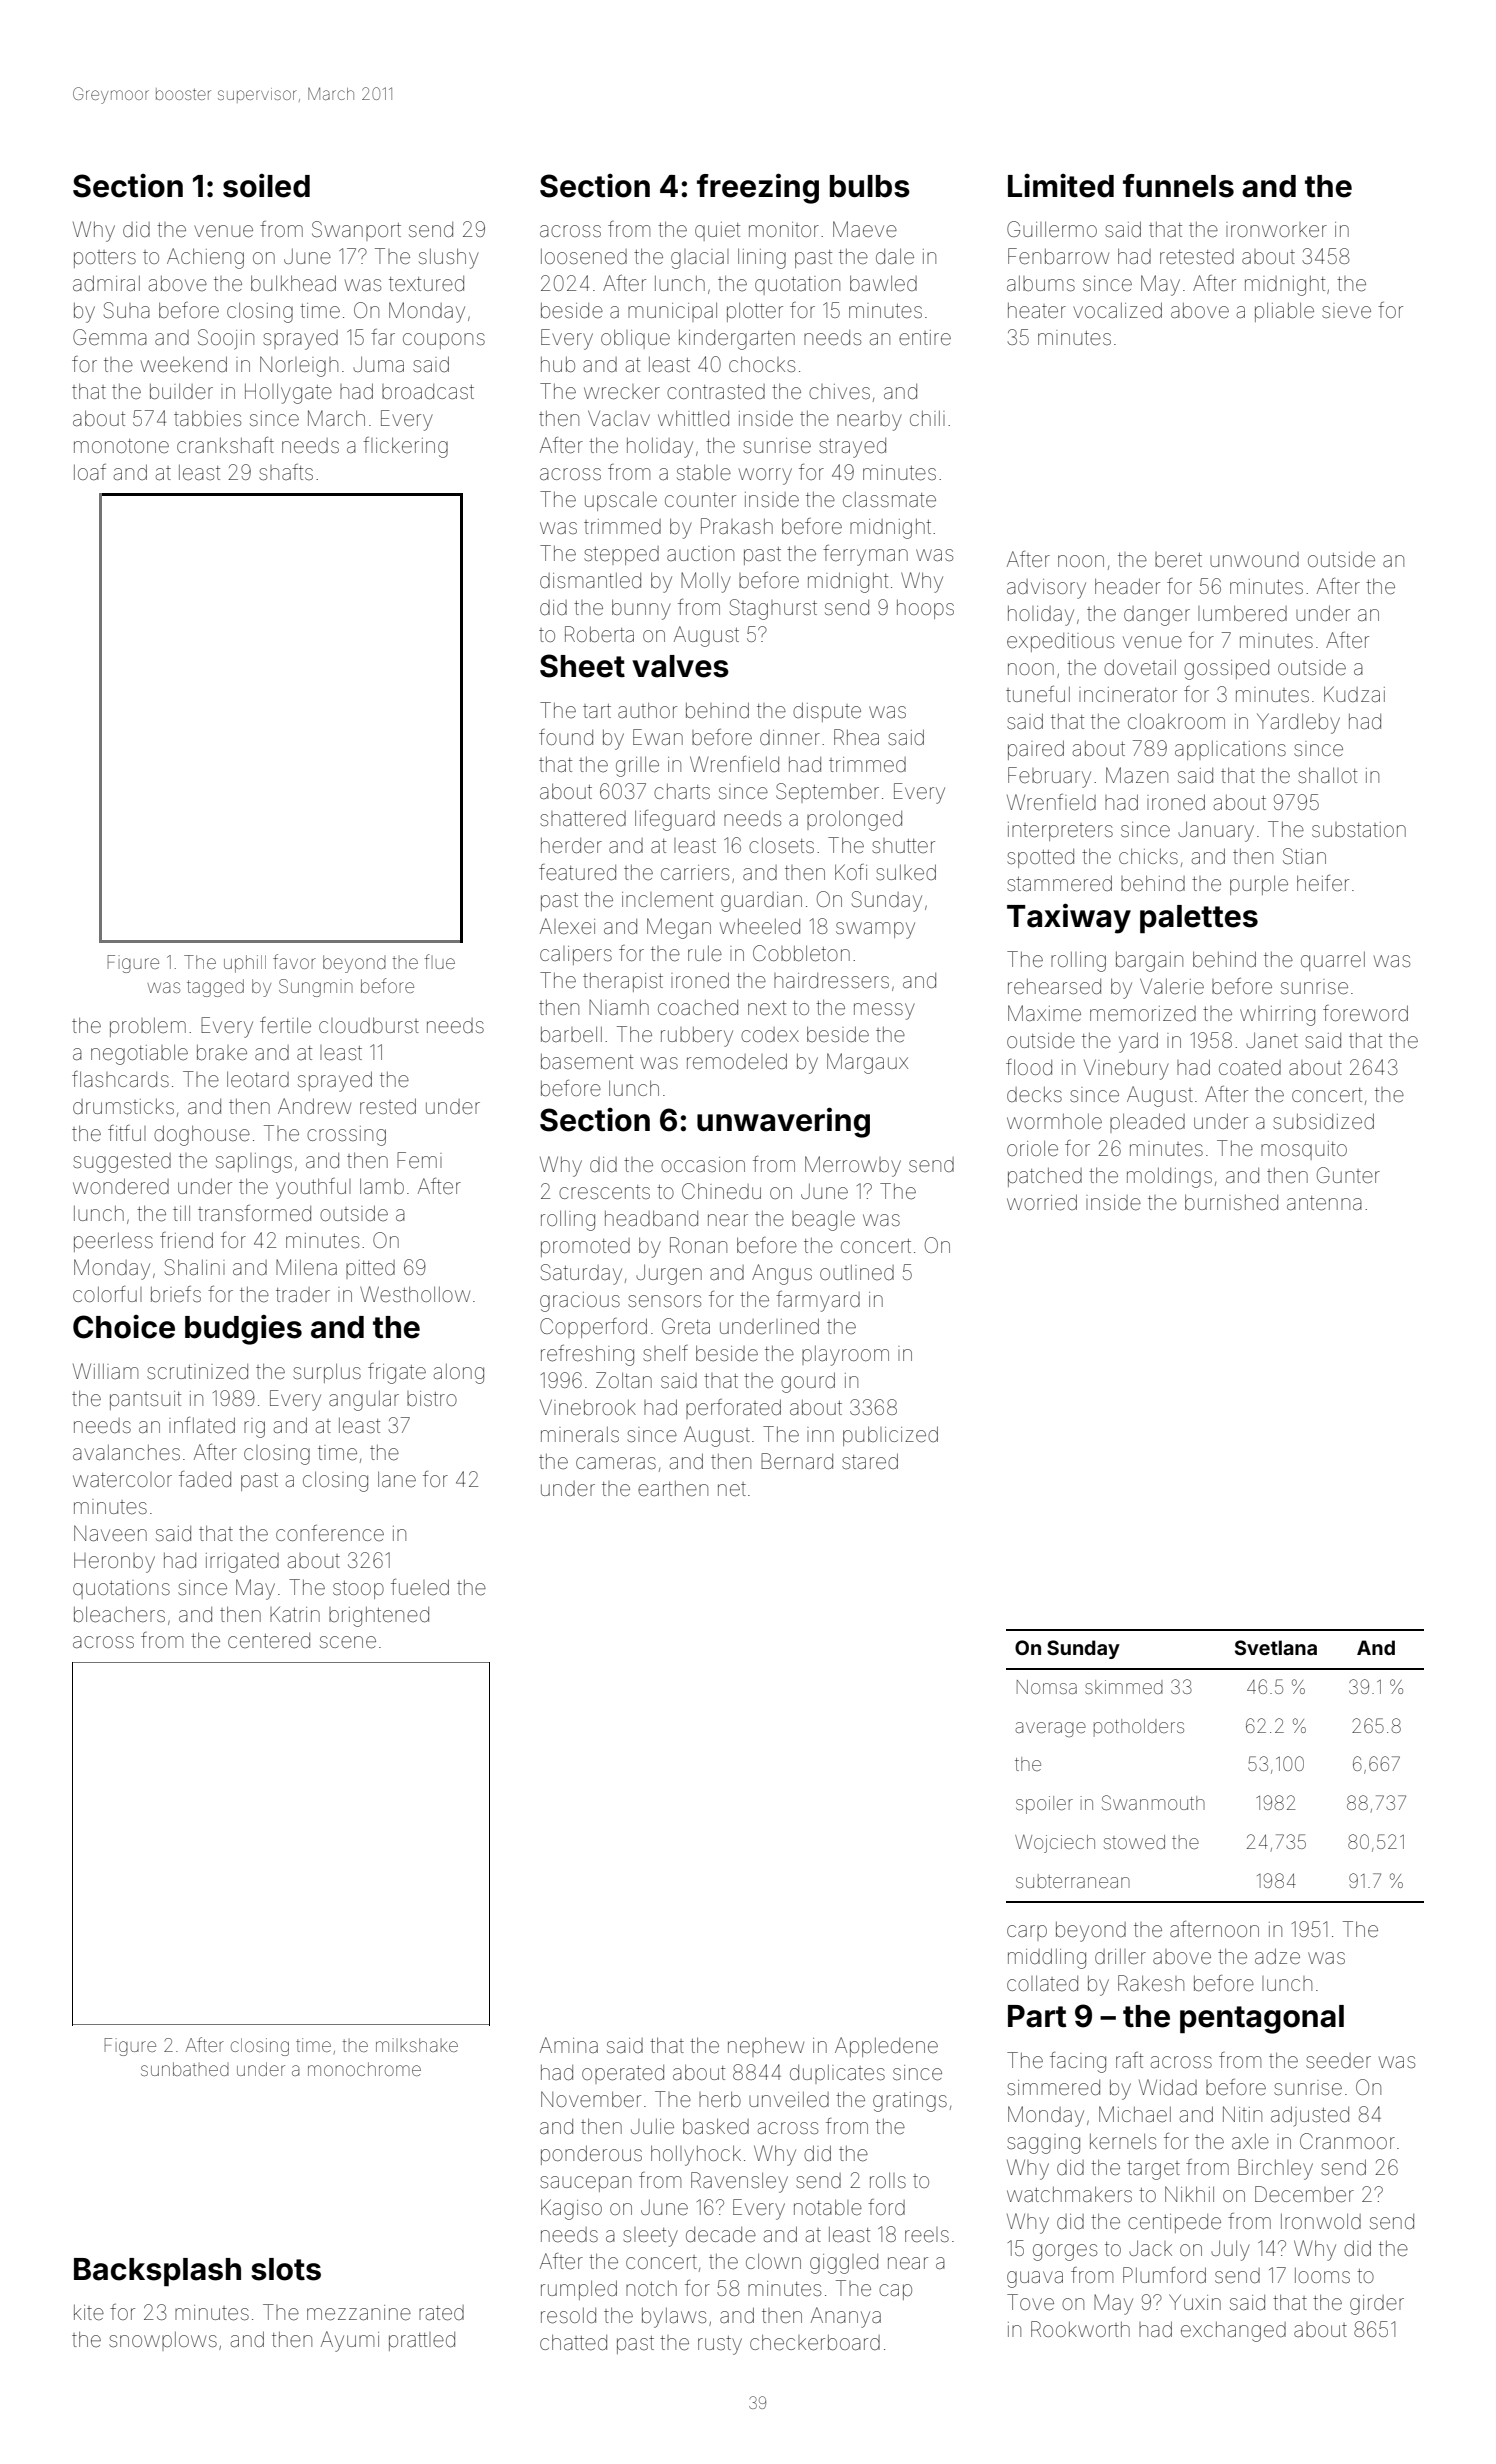 This page has height=2464, width=1496. What do you see at coordinates (105, 259) in the page?
I see `potters` at bounding box center [105, 259].
